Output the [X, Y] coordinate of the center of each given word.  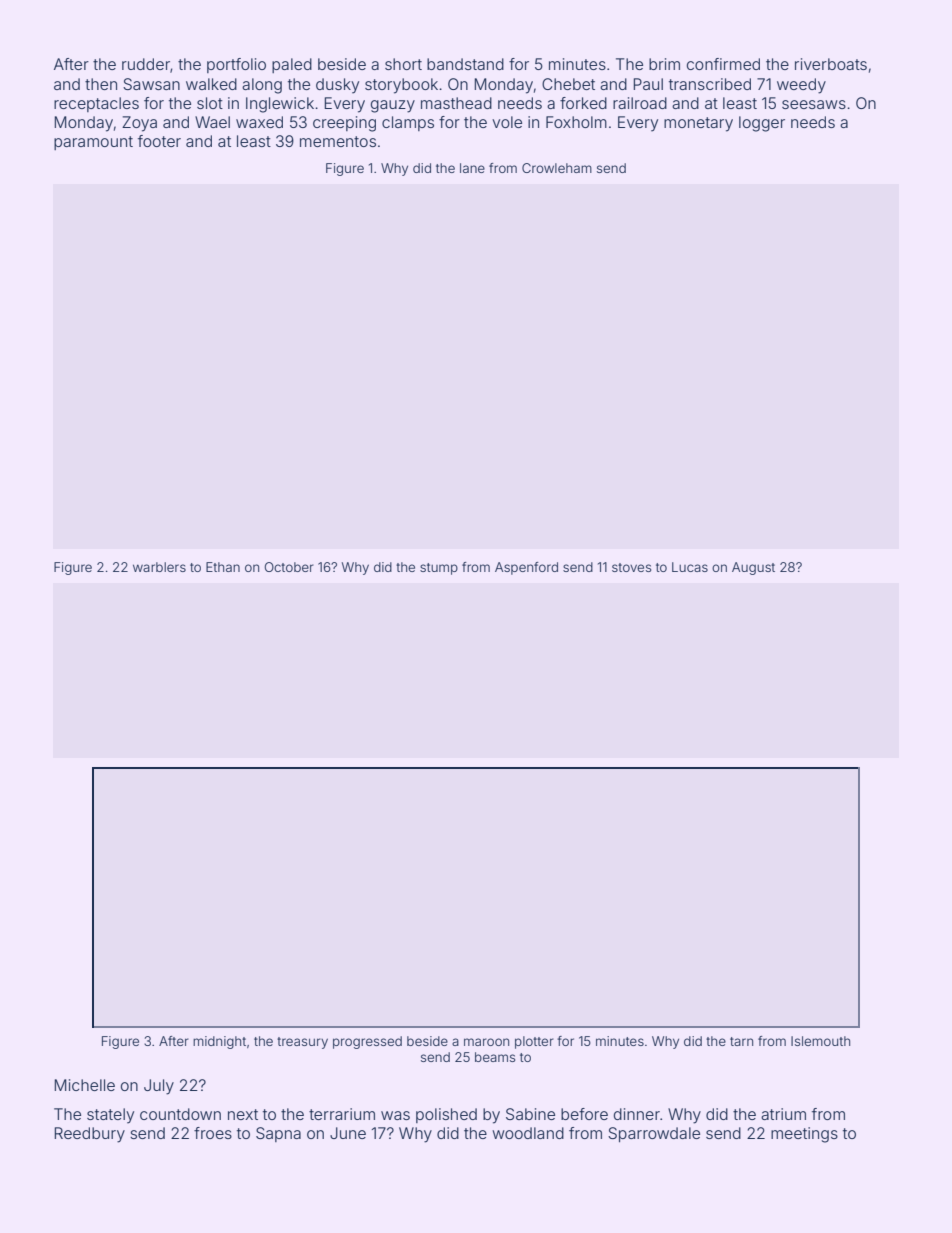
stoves [631, 567]
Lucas [690, 567]
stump [439, 569]
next [243, 1114]
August [753, 568]
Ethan [223, 567]
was [395, 1115]
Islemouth [820, 1041]
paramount [93, 143]
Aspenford [526, 568]
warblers [159, 567]
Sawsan [151, 84]
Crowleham [557, 168]
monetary [698, 124]
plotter [534, 1042]
